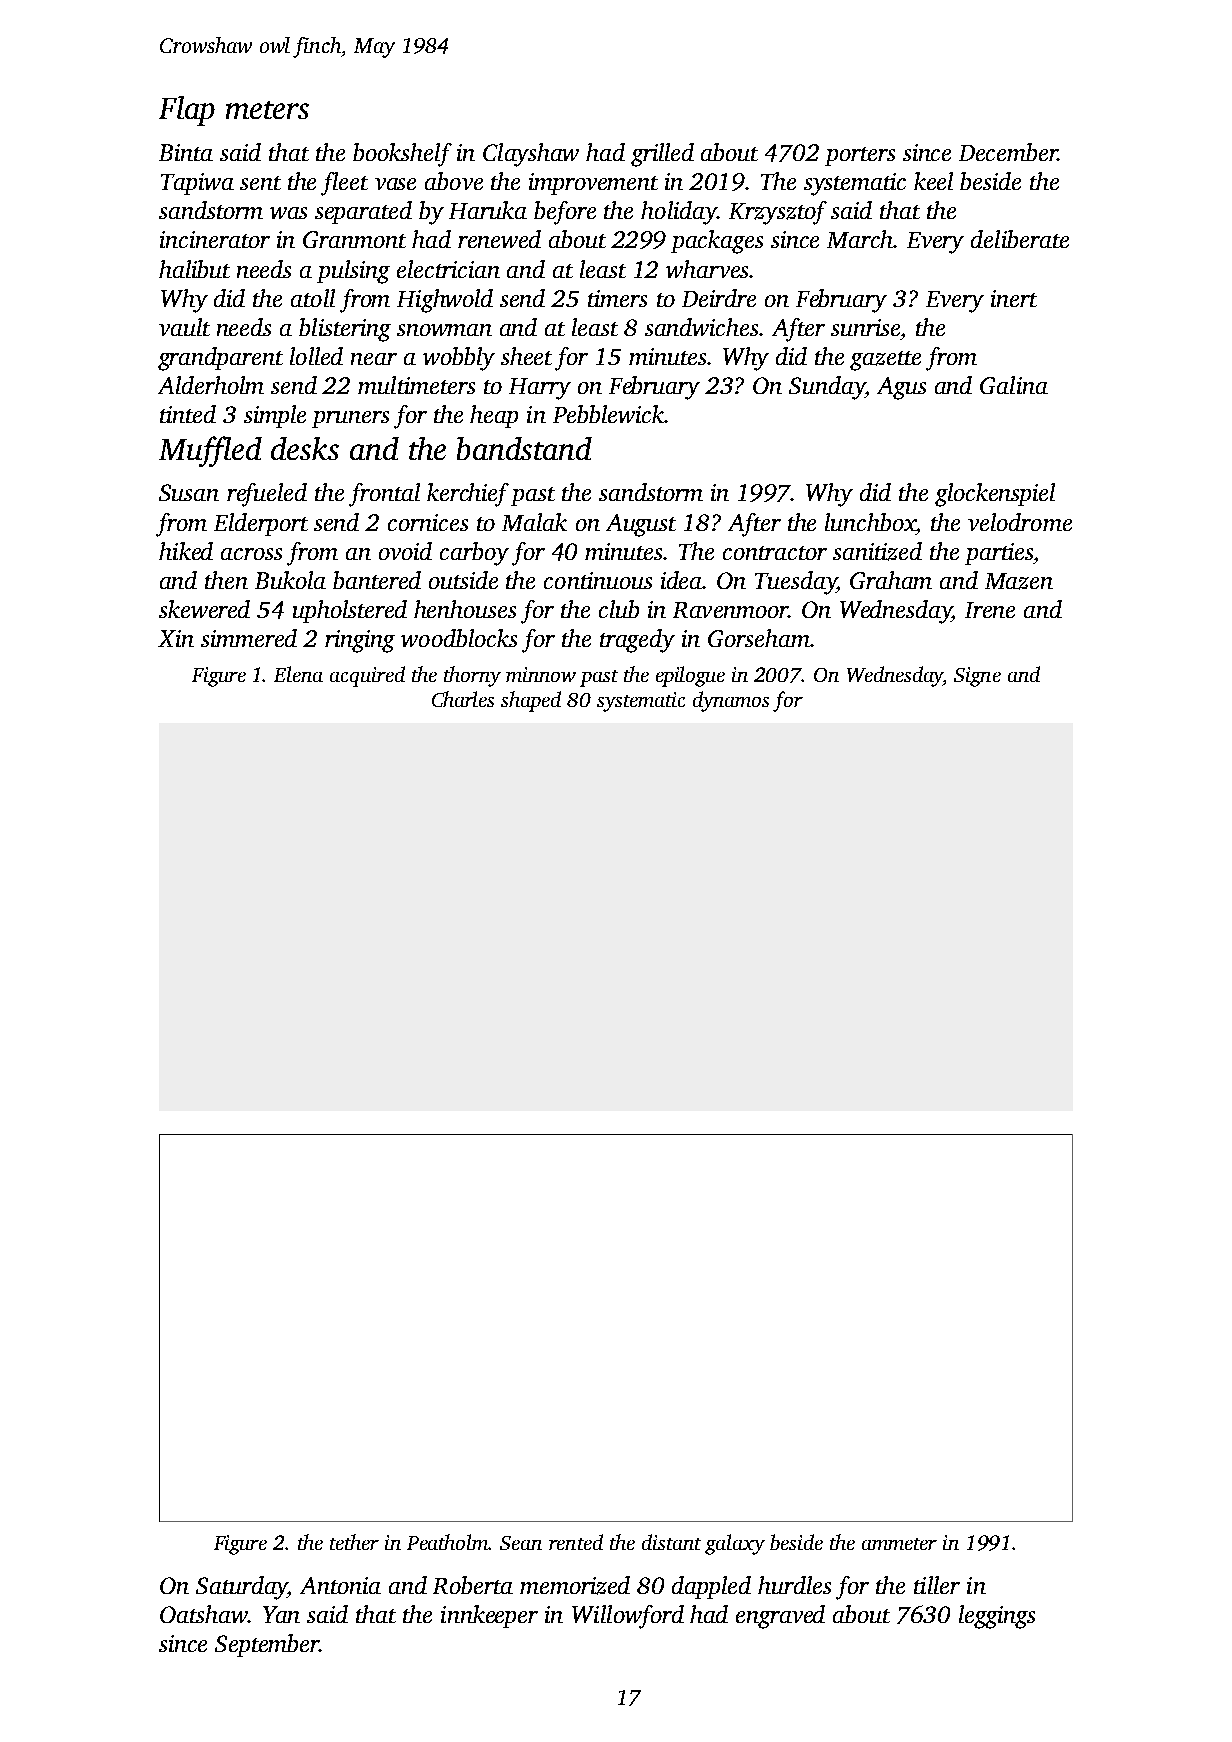 The image size is (1232, 1742). I want to click on leggings, so click(997, 1617).
